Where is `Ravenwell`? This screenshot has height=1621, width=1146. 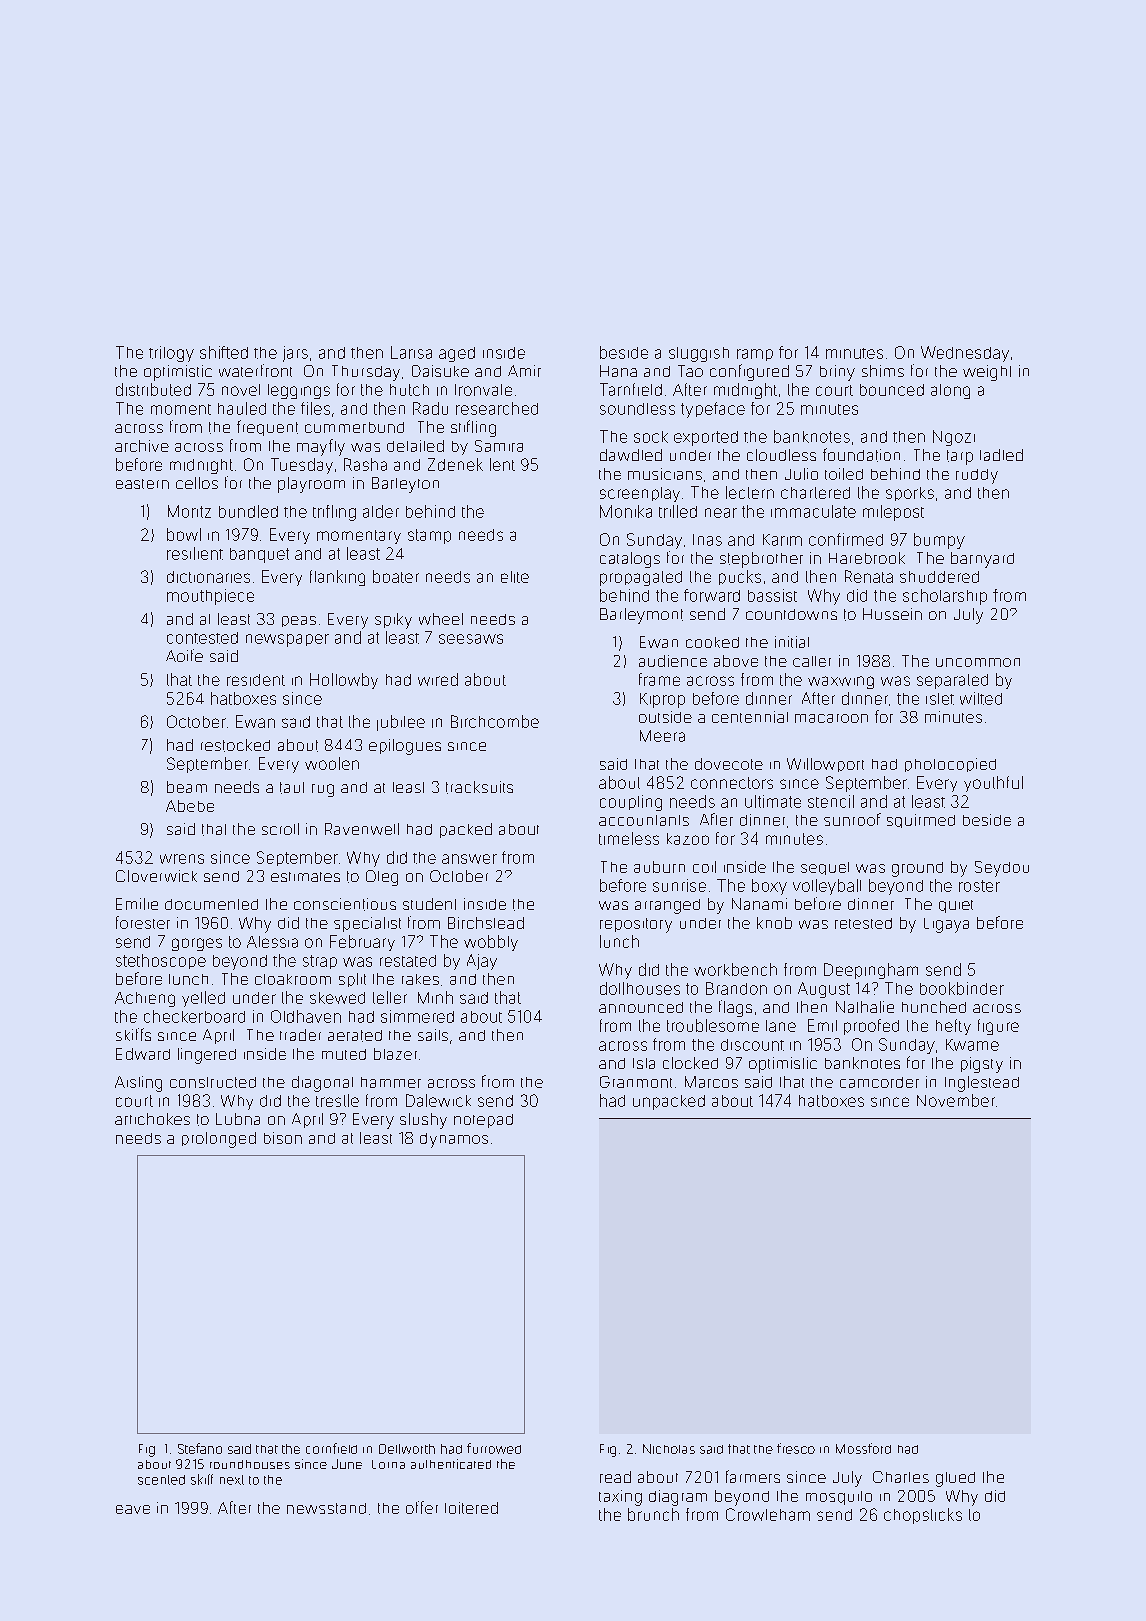 Ravenwell is located at coordinates (362, 829).
